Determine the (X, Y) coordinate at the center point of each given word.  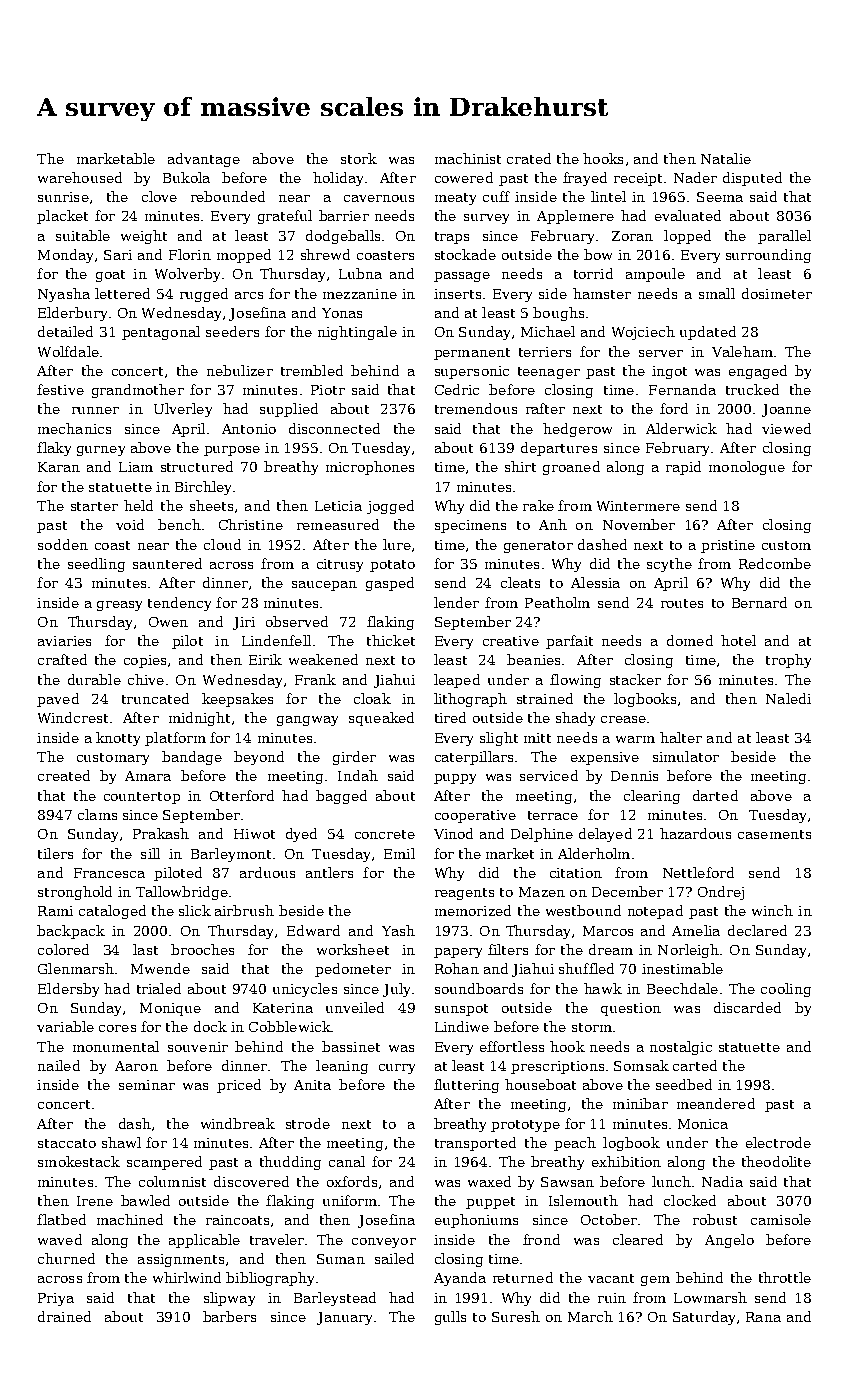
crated (529, 158)
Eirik (265, 659)
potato (392, 566)
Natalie (726, 158)
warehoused (80, 177)
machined (130, 1219)
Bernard (759, 602)
